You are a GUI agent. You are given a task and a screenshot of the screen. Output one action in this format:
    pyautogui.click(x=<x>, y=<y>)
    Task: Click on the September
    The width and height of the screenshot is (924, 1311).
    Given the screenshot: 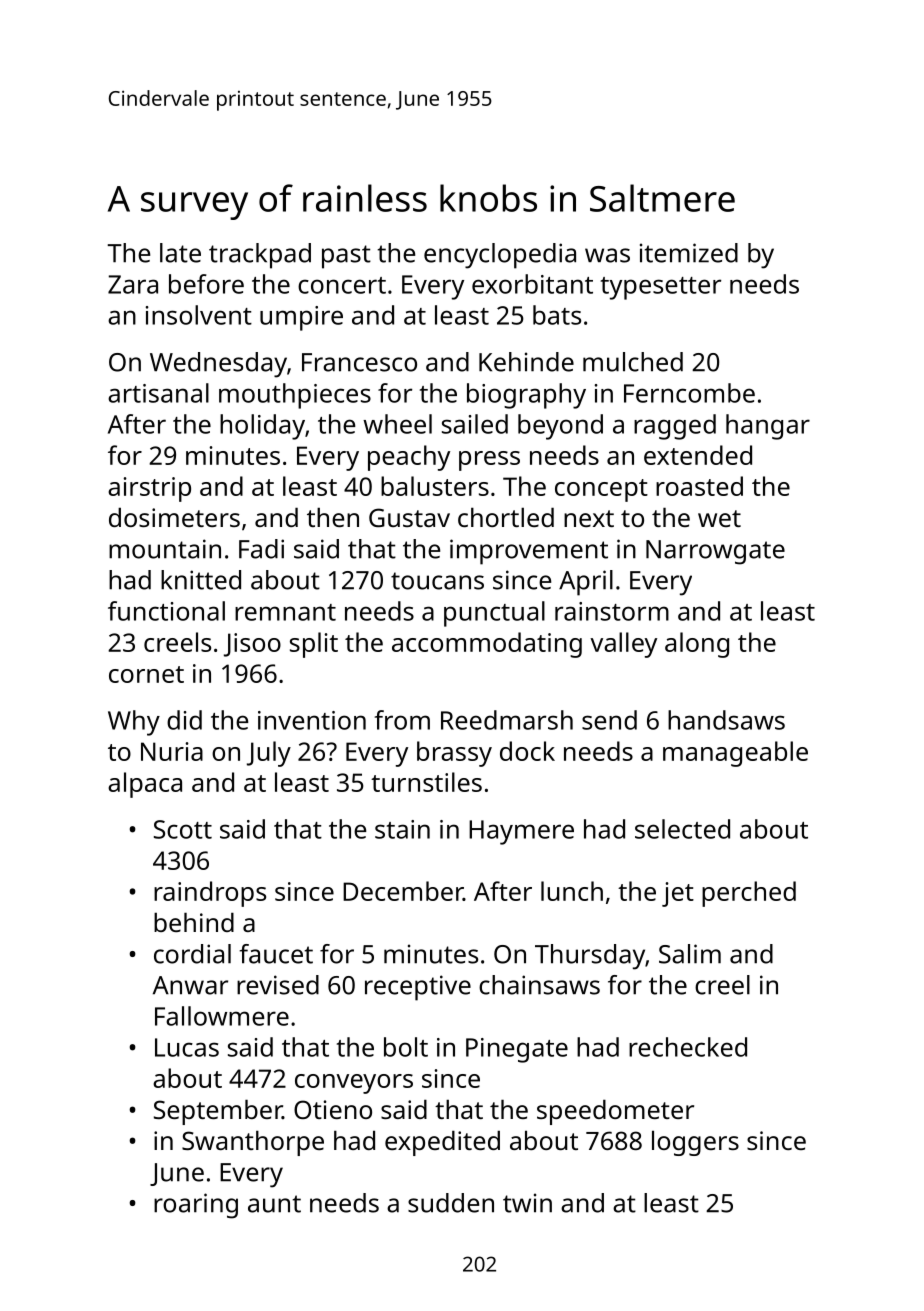 What is the action you would take?
    pyautogui.click(x=218, y=1112)
